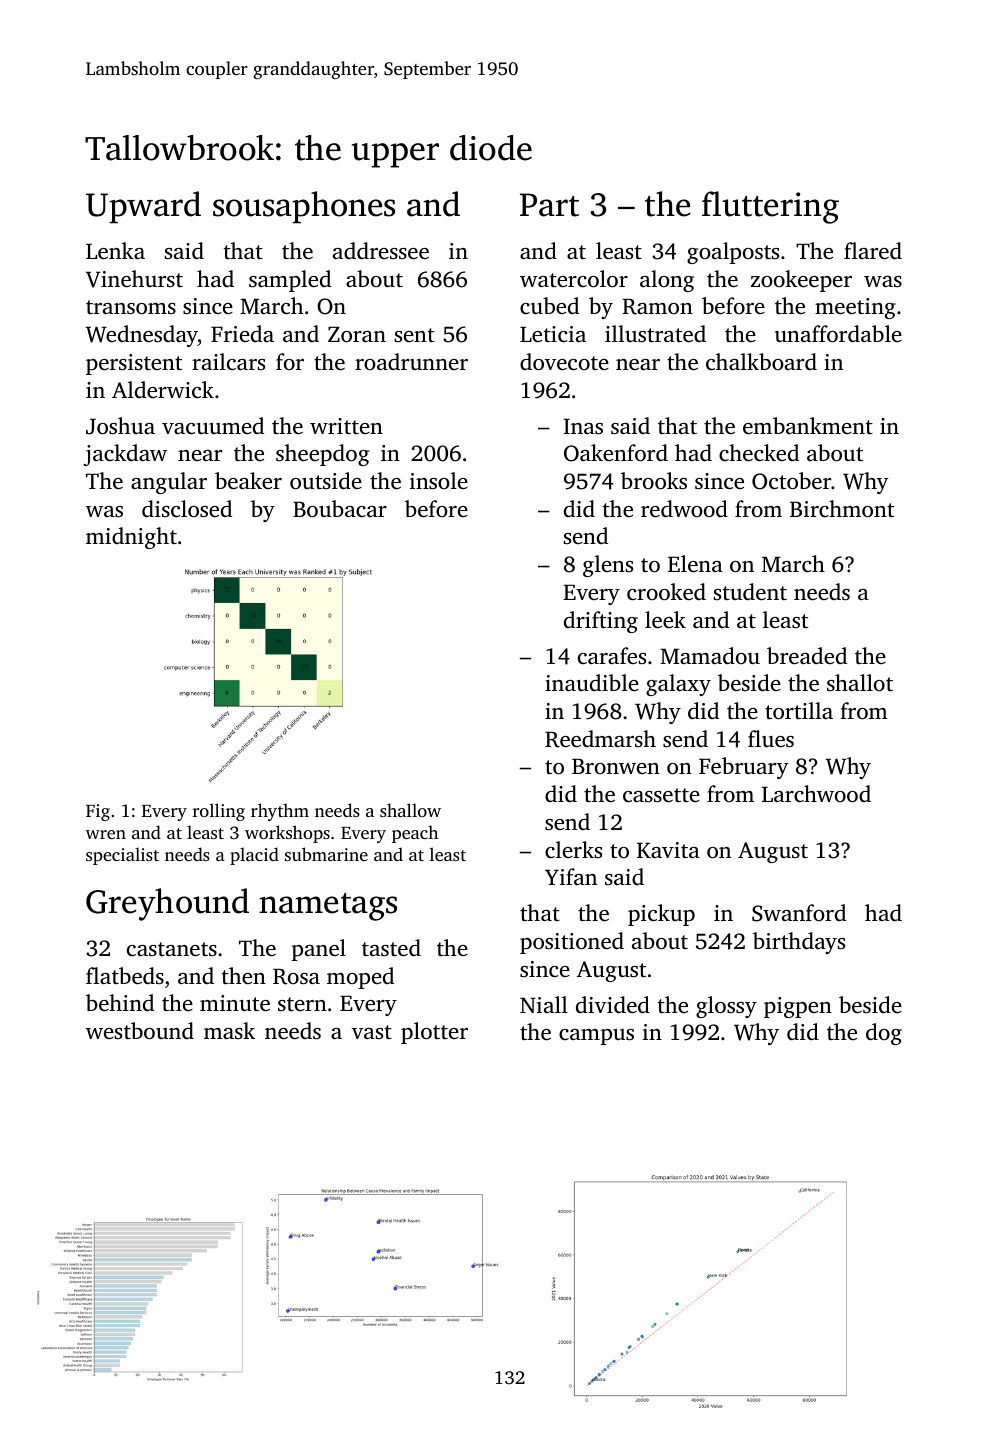  What do you see at coordinates (410, 810) in the screenshot?
I see `shallow` at bounding box center [410, 810].
